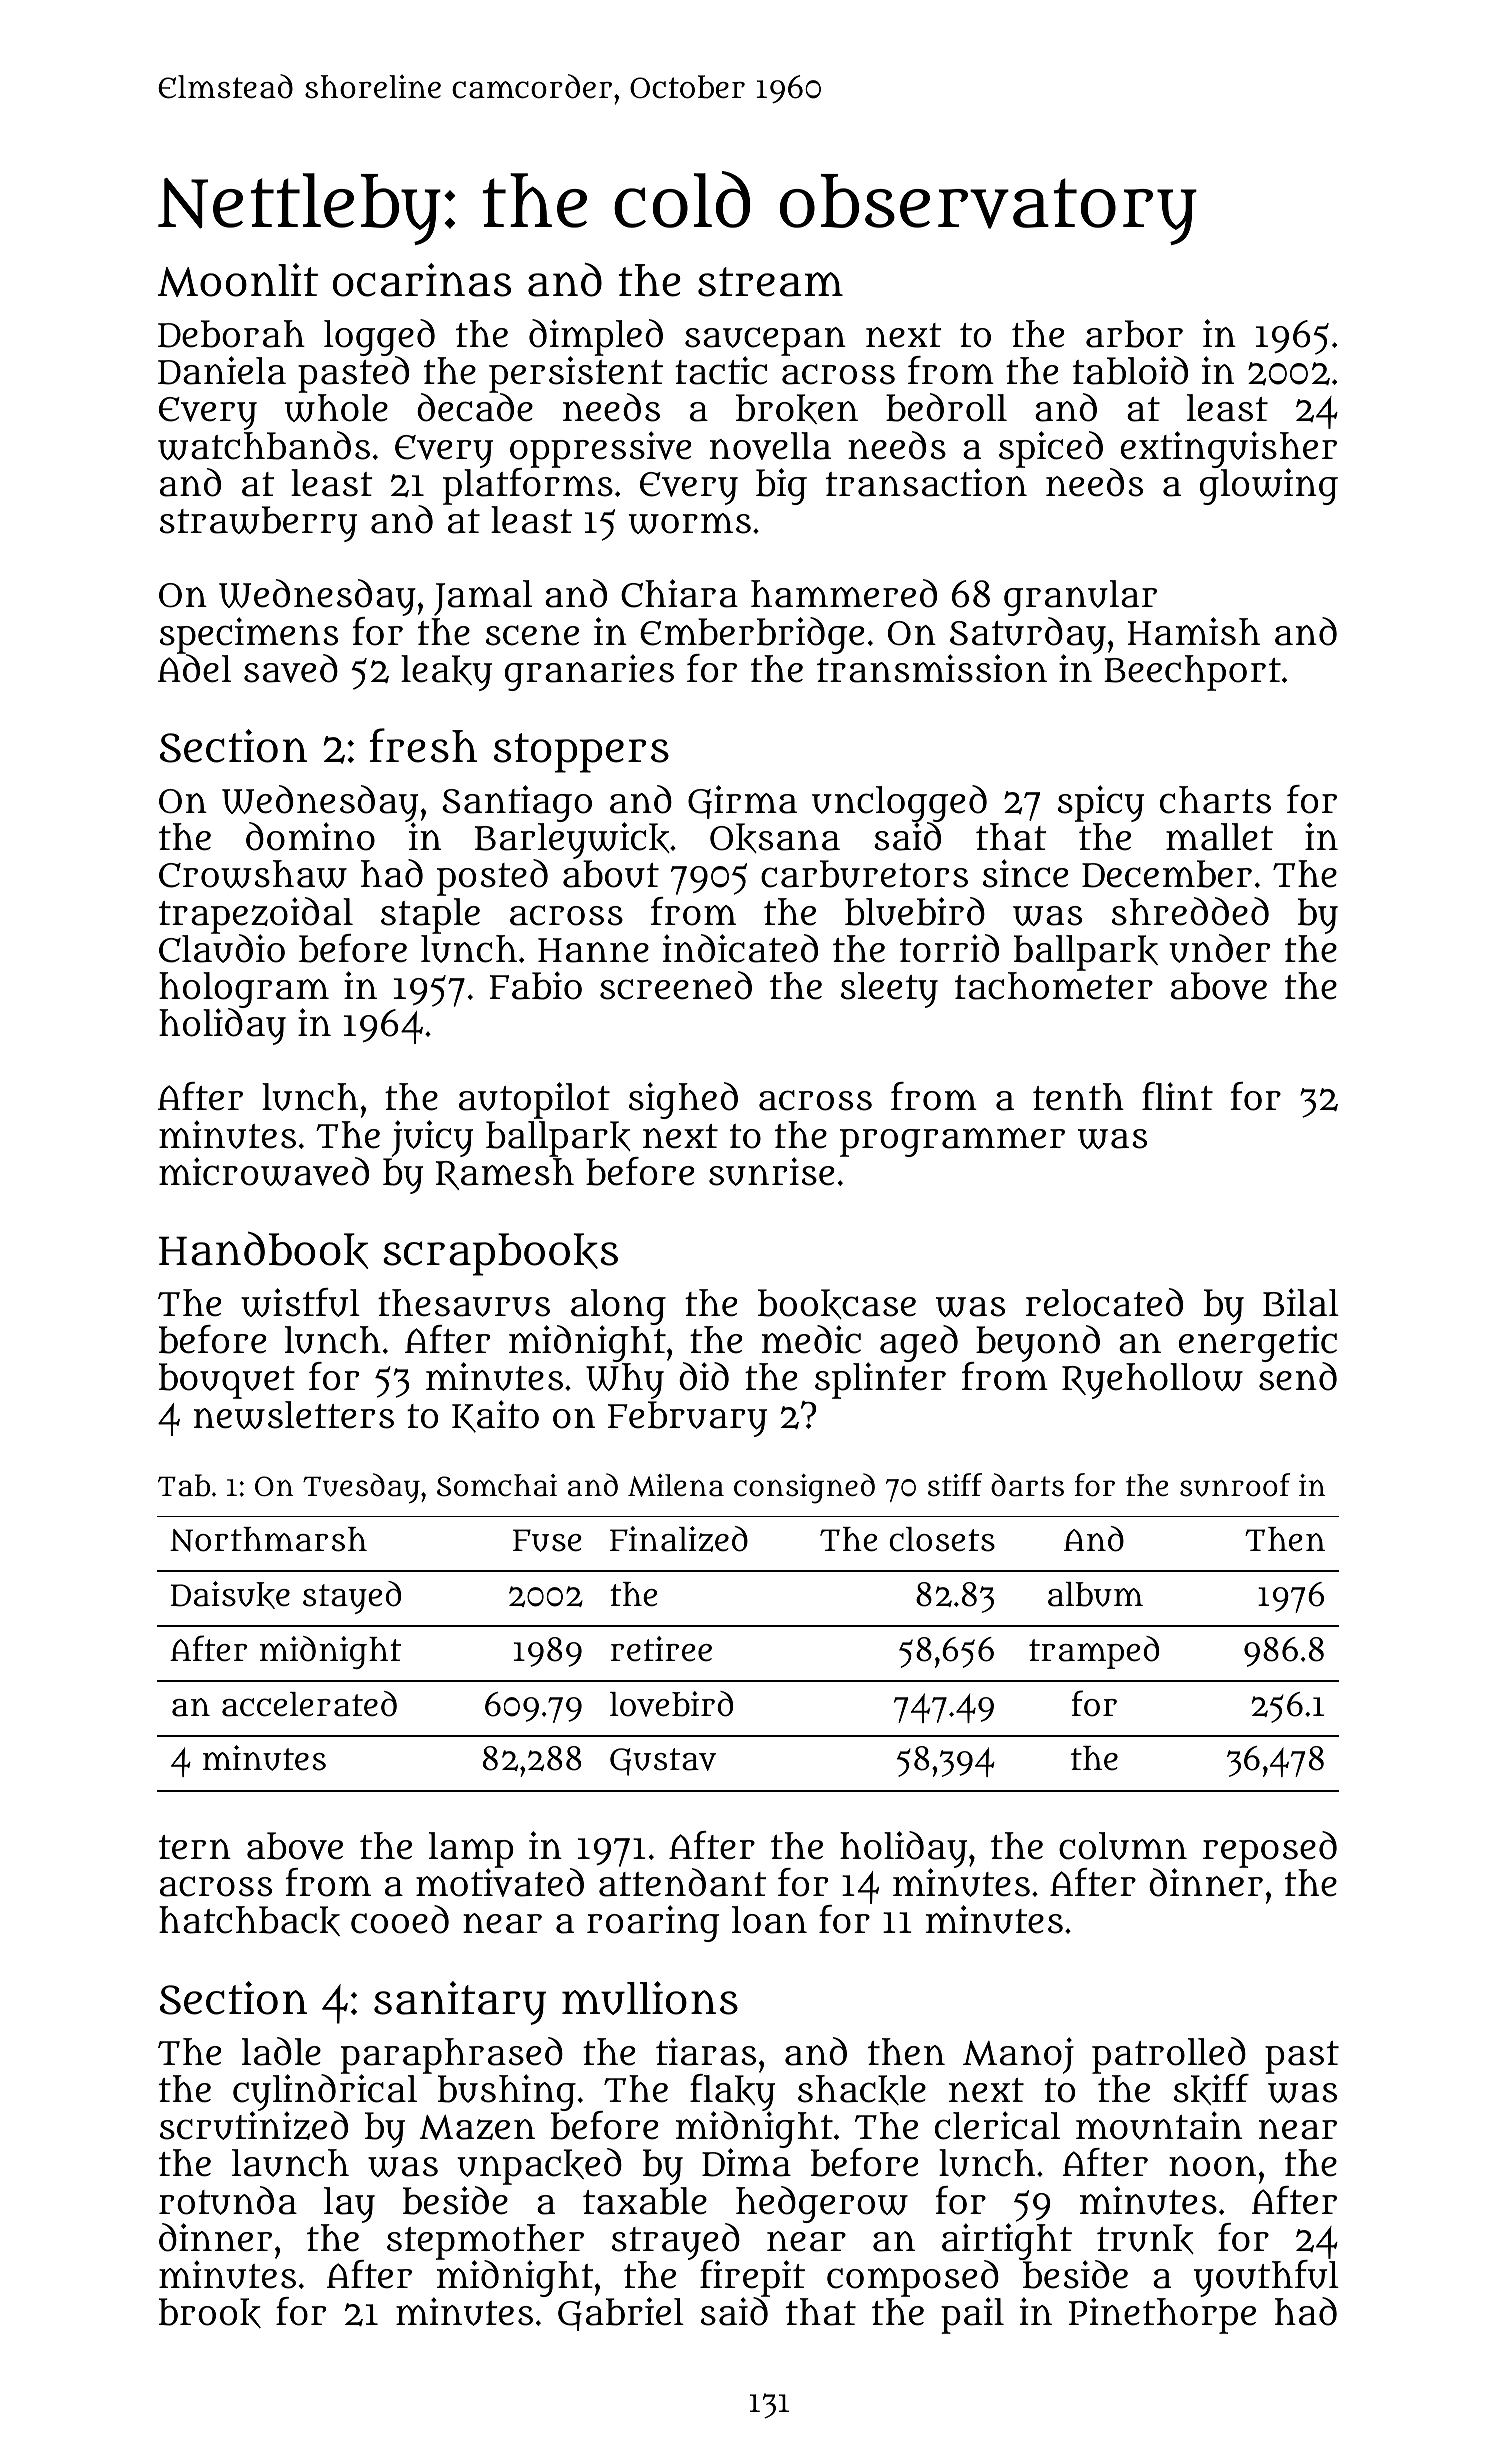  Describe the element at coordinates (495, 1416) in the screenshot. I see `Kaito` at that location.
